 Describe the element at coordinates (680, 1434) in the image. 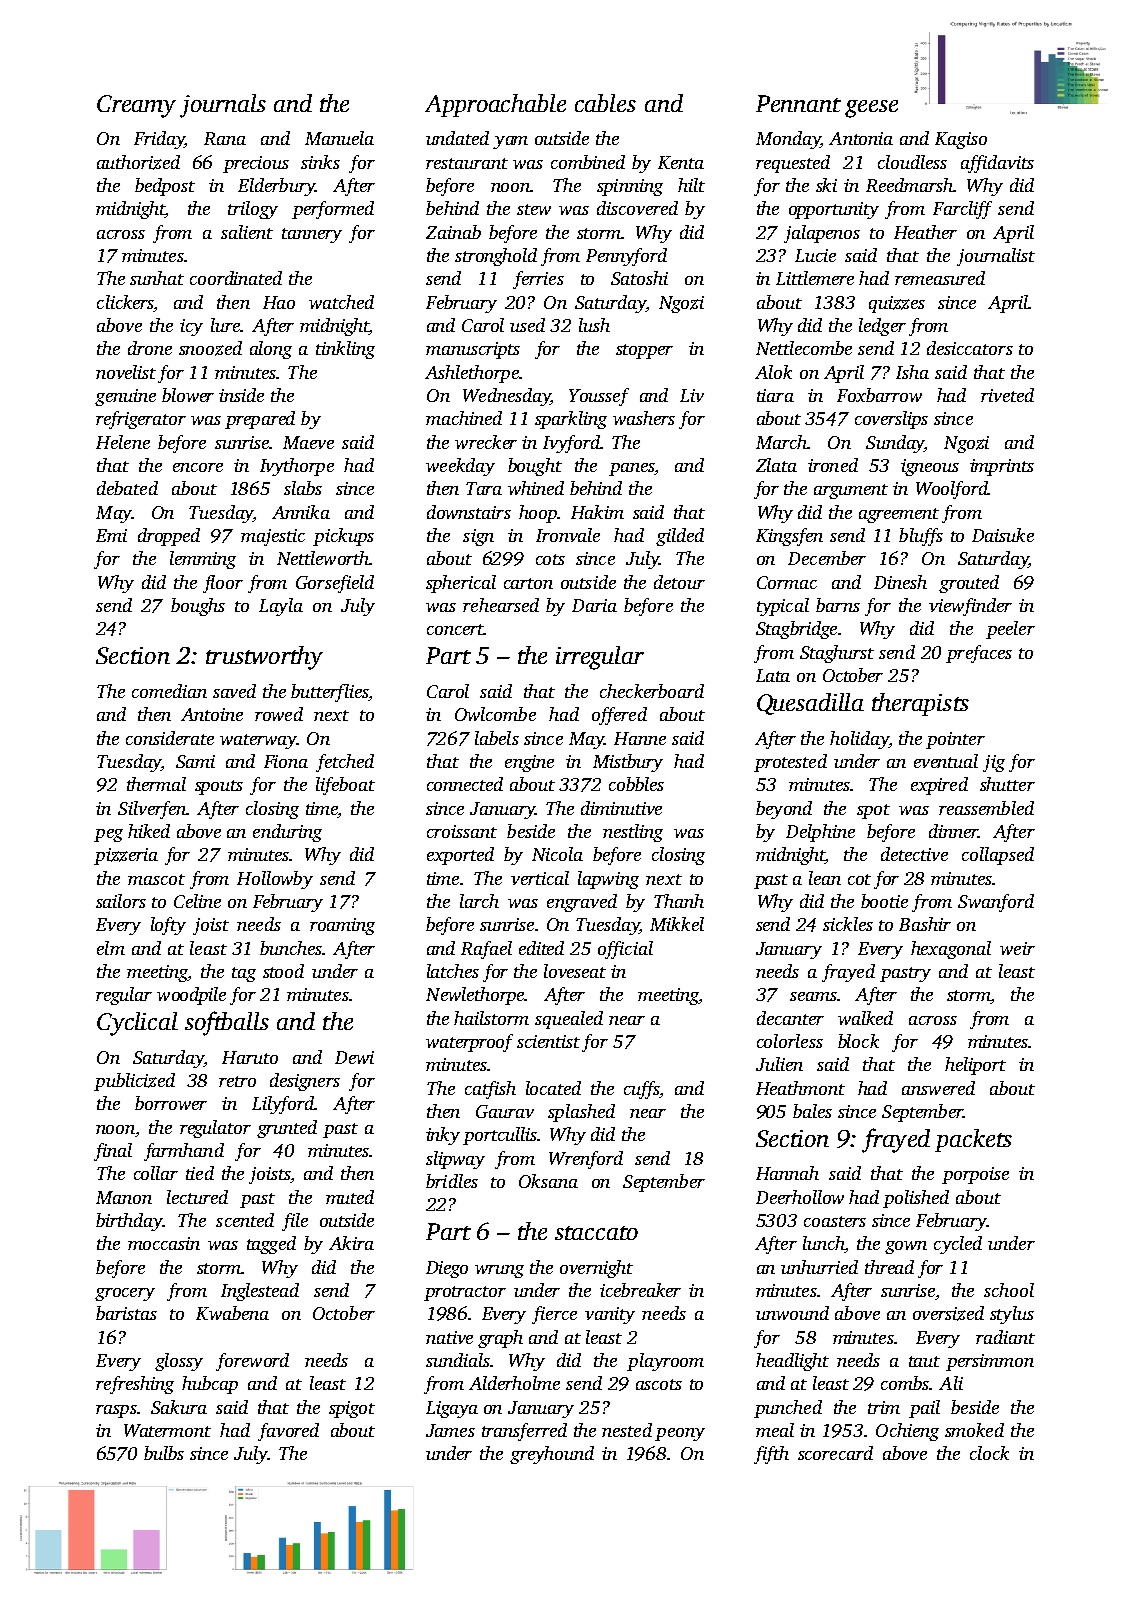

I see `peony` at that location.
